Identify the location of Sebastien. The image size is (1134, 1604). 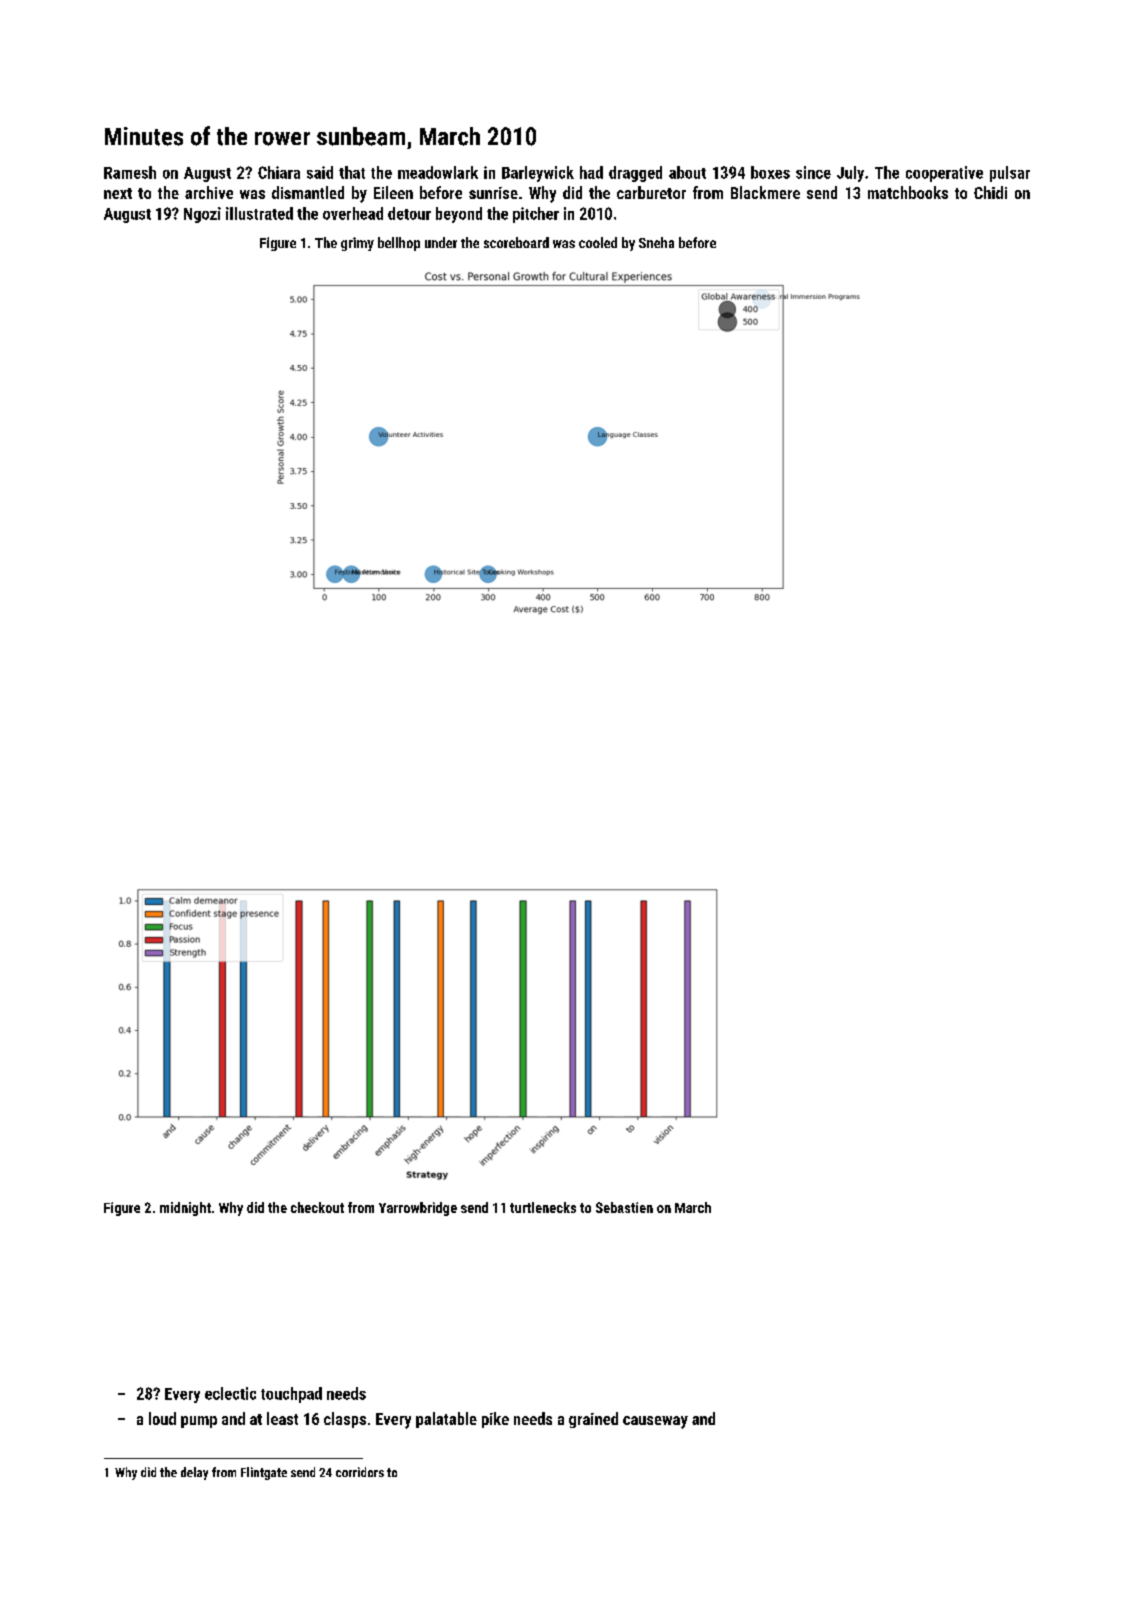
(624, 1207).
